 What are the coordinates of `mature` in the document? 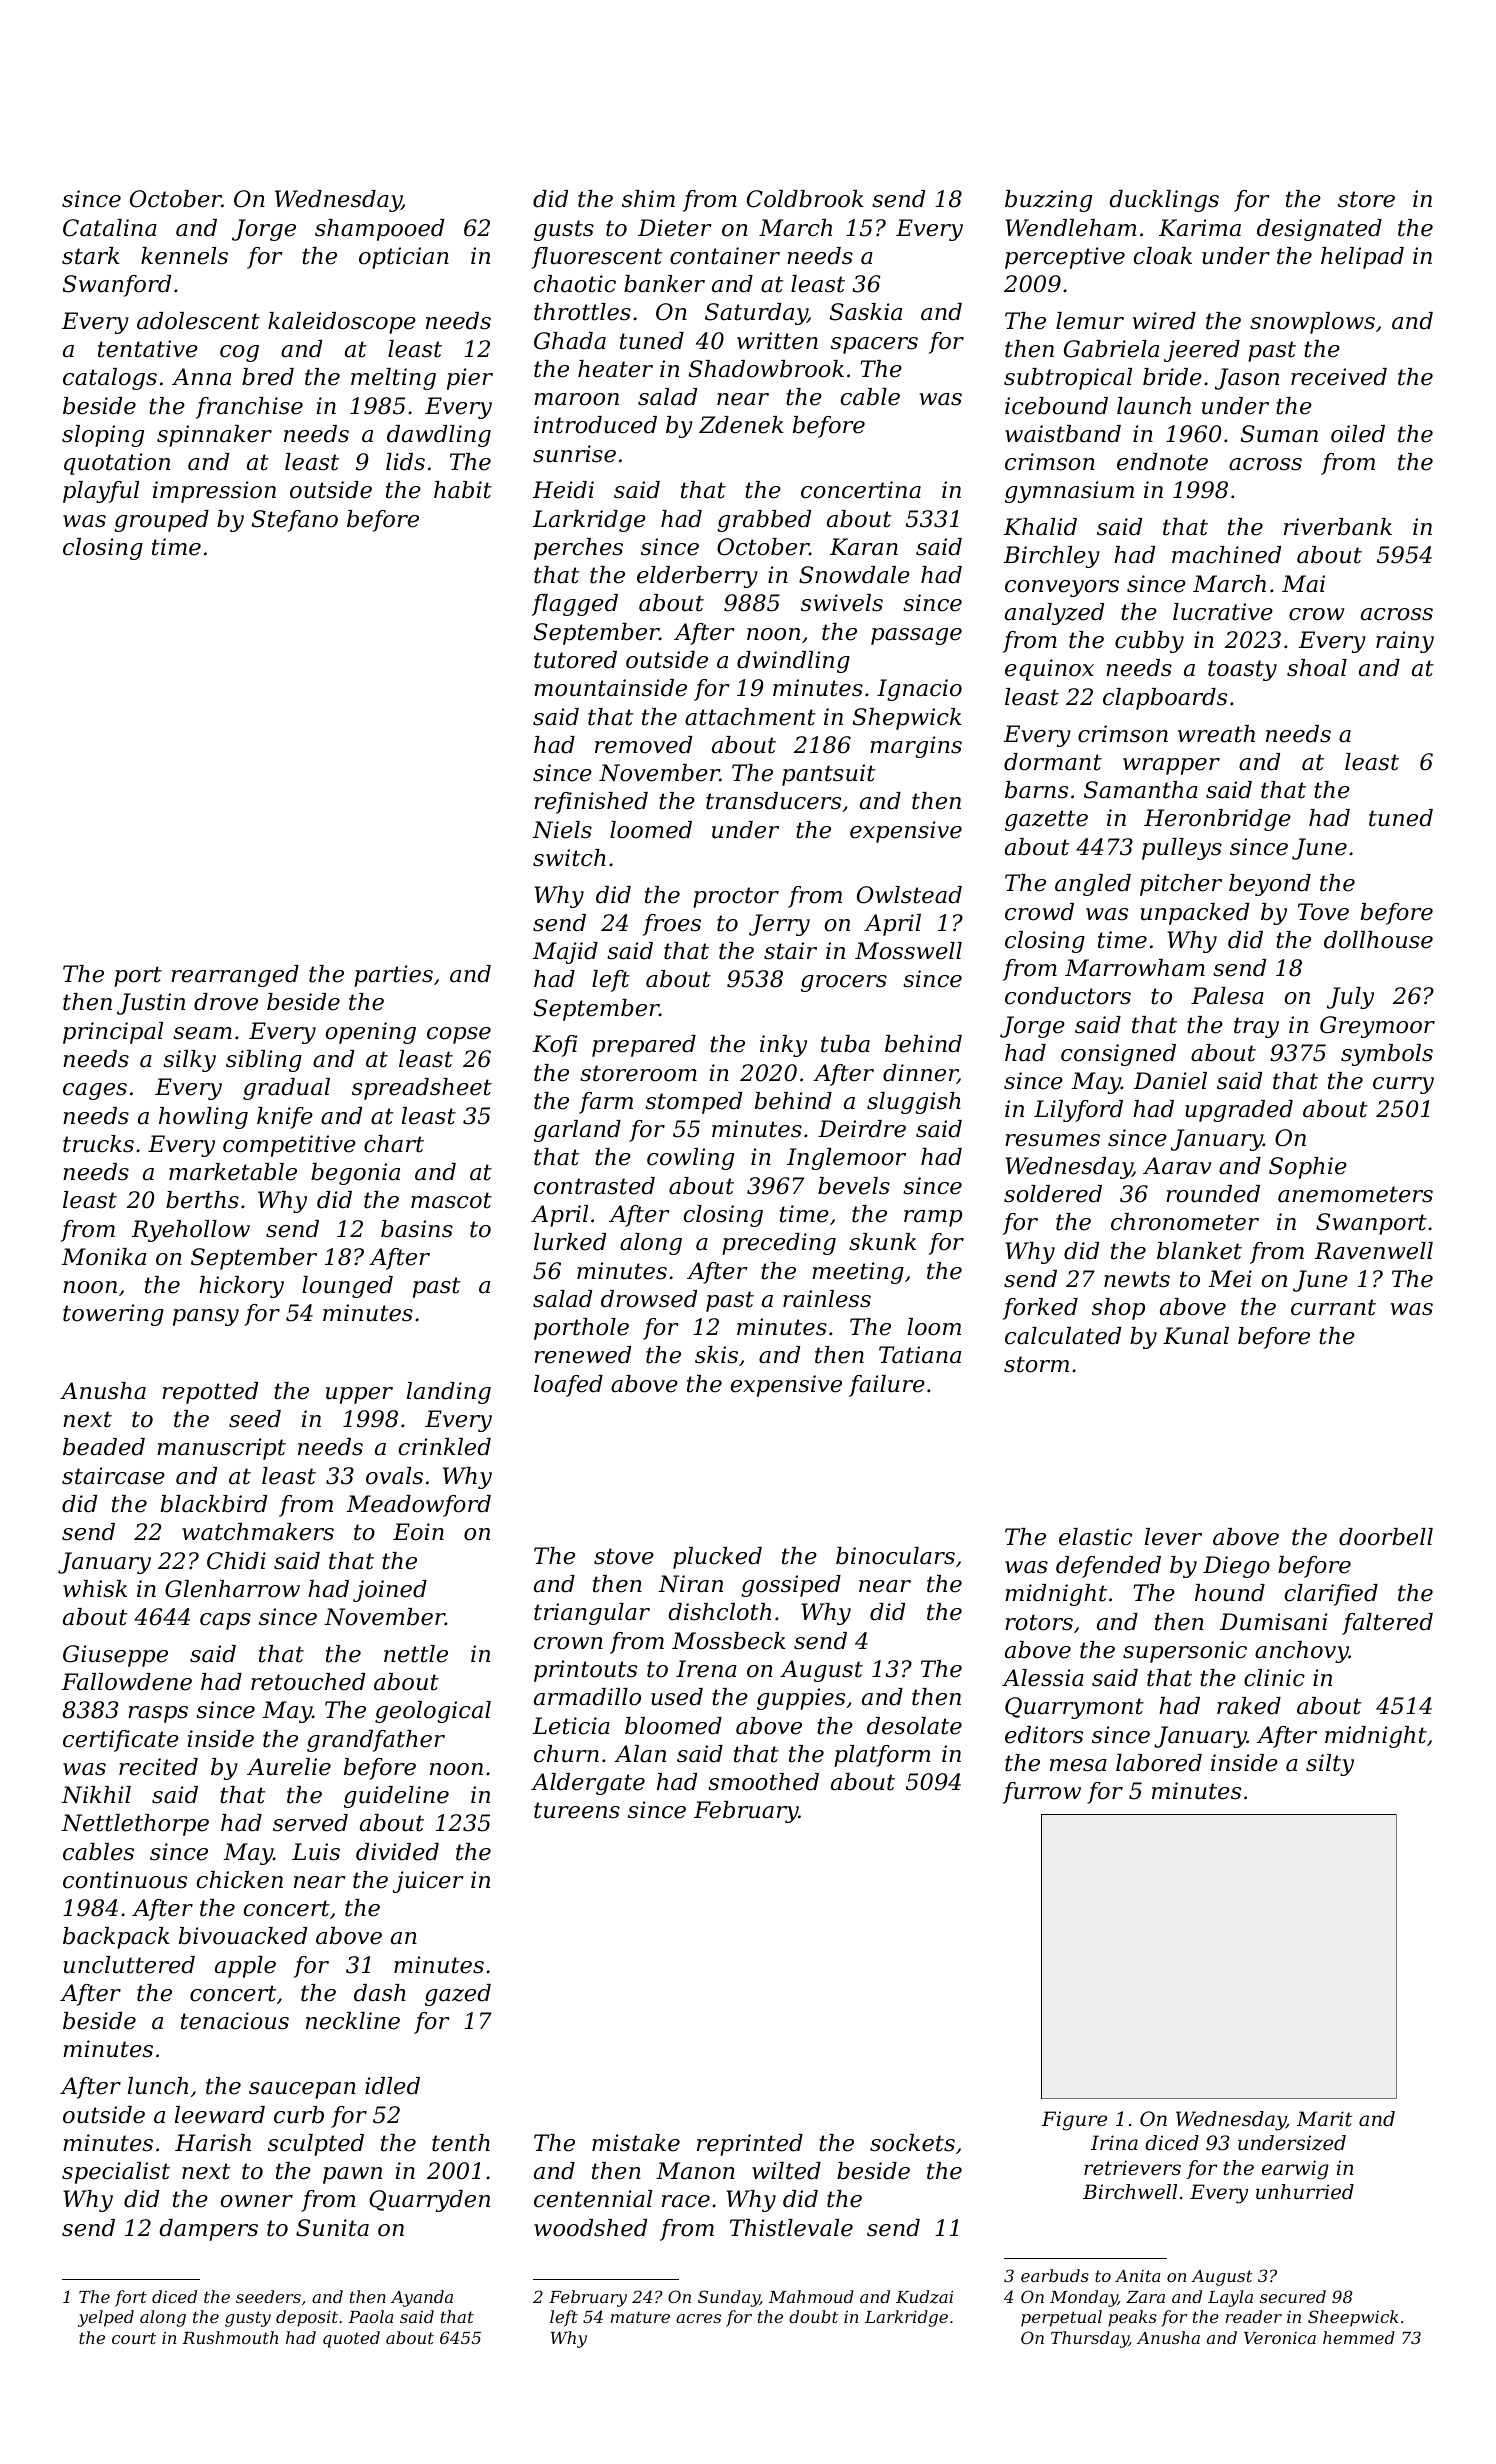 It's located at (640, 2317).
